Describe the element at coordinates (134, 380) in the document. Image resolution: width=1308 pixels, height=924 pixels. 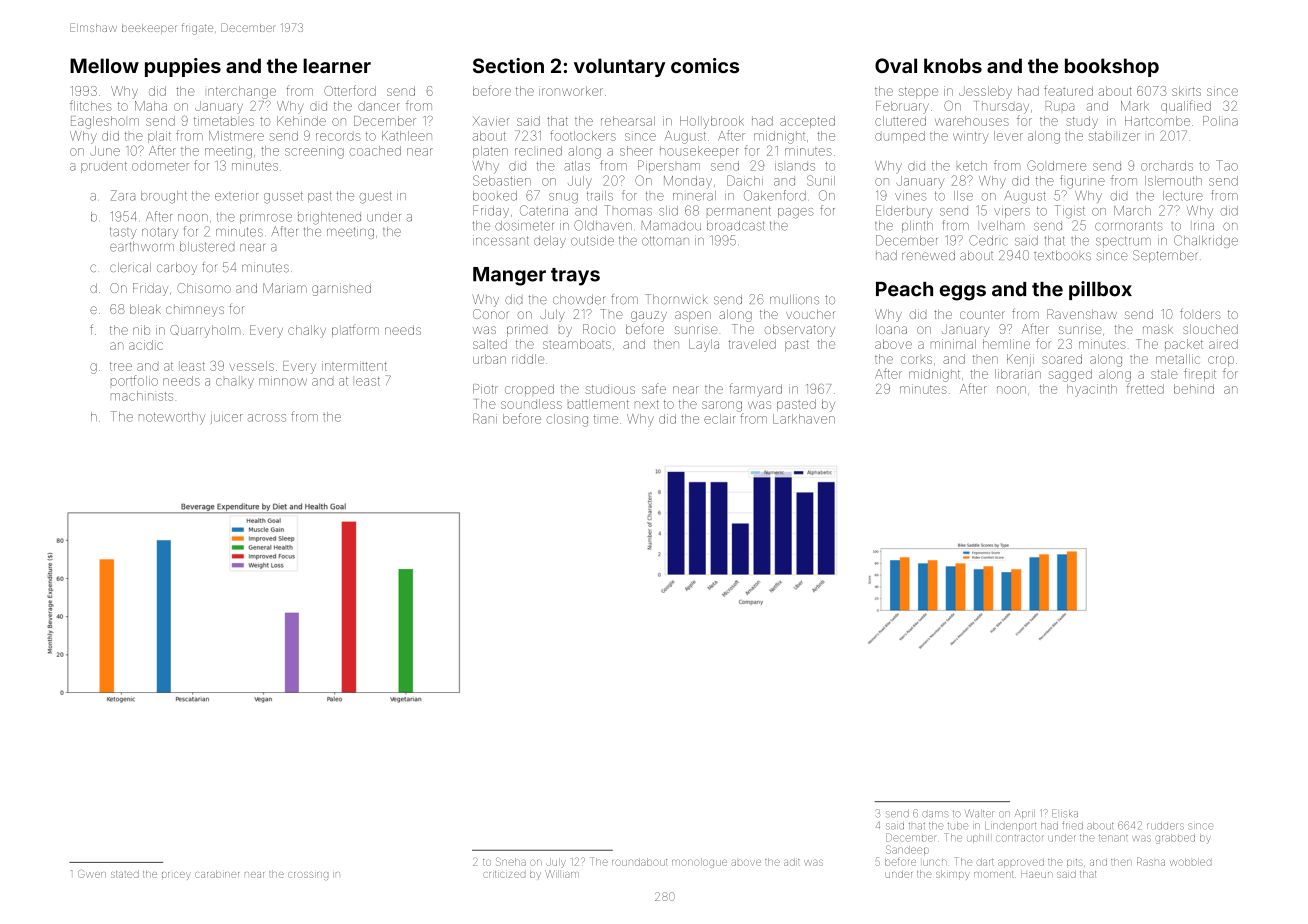
I see `portfolio` at that location.
